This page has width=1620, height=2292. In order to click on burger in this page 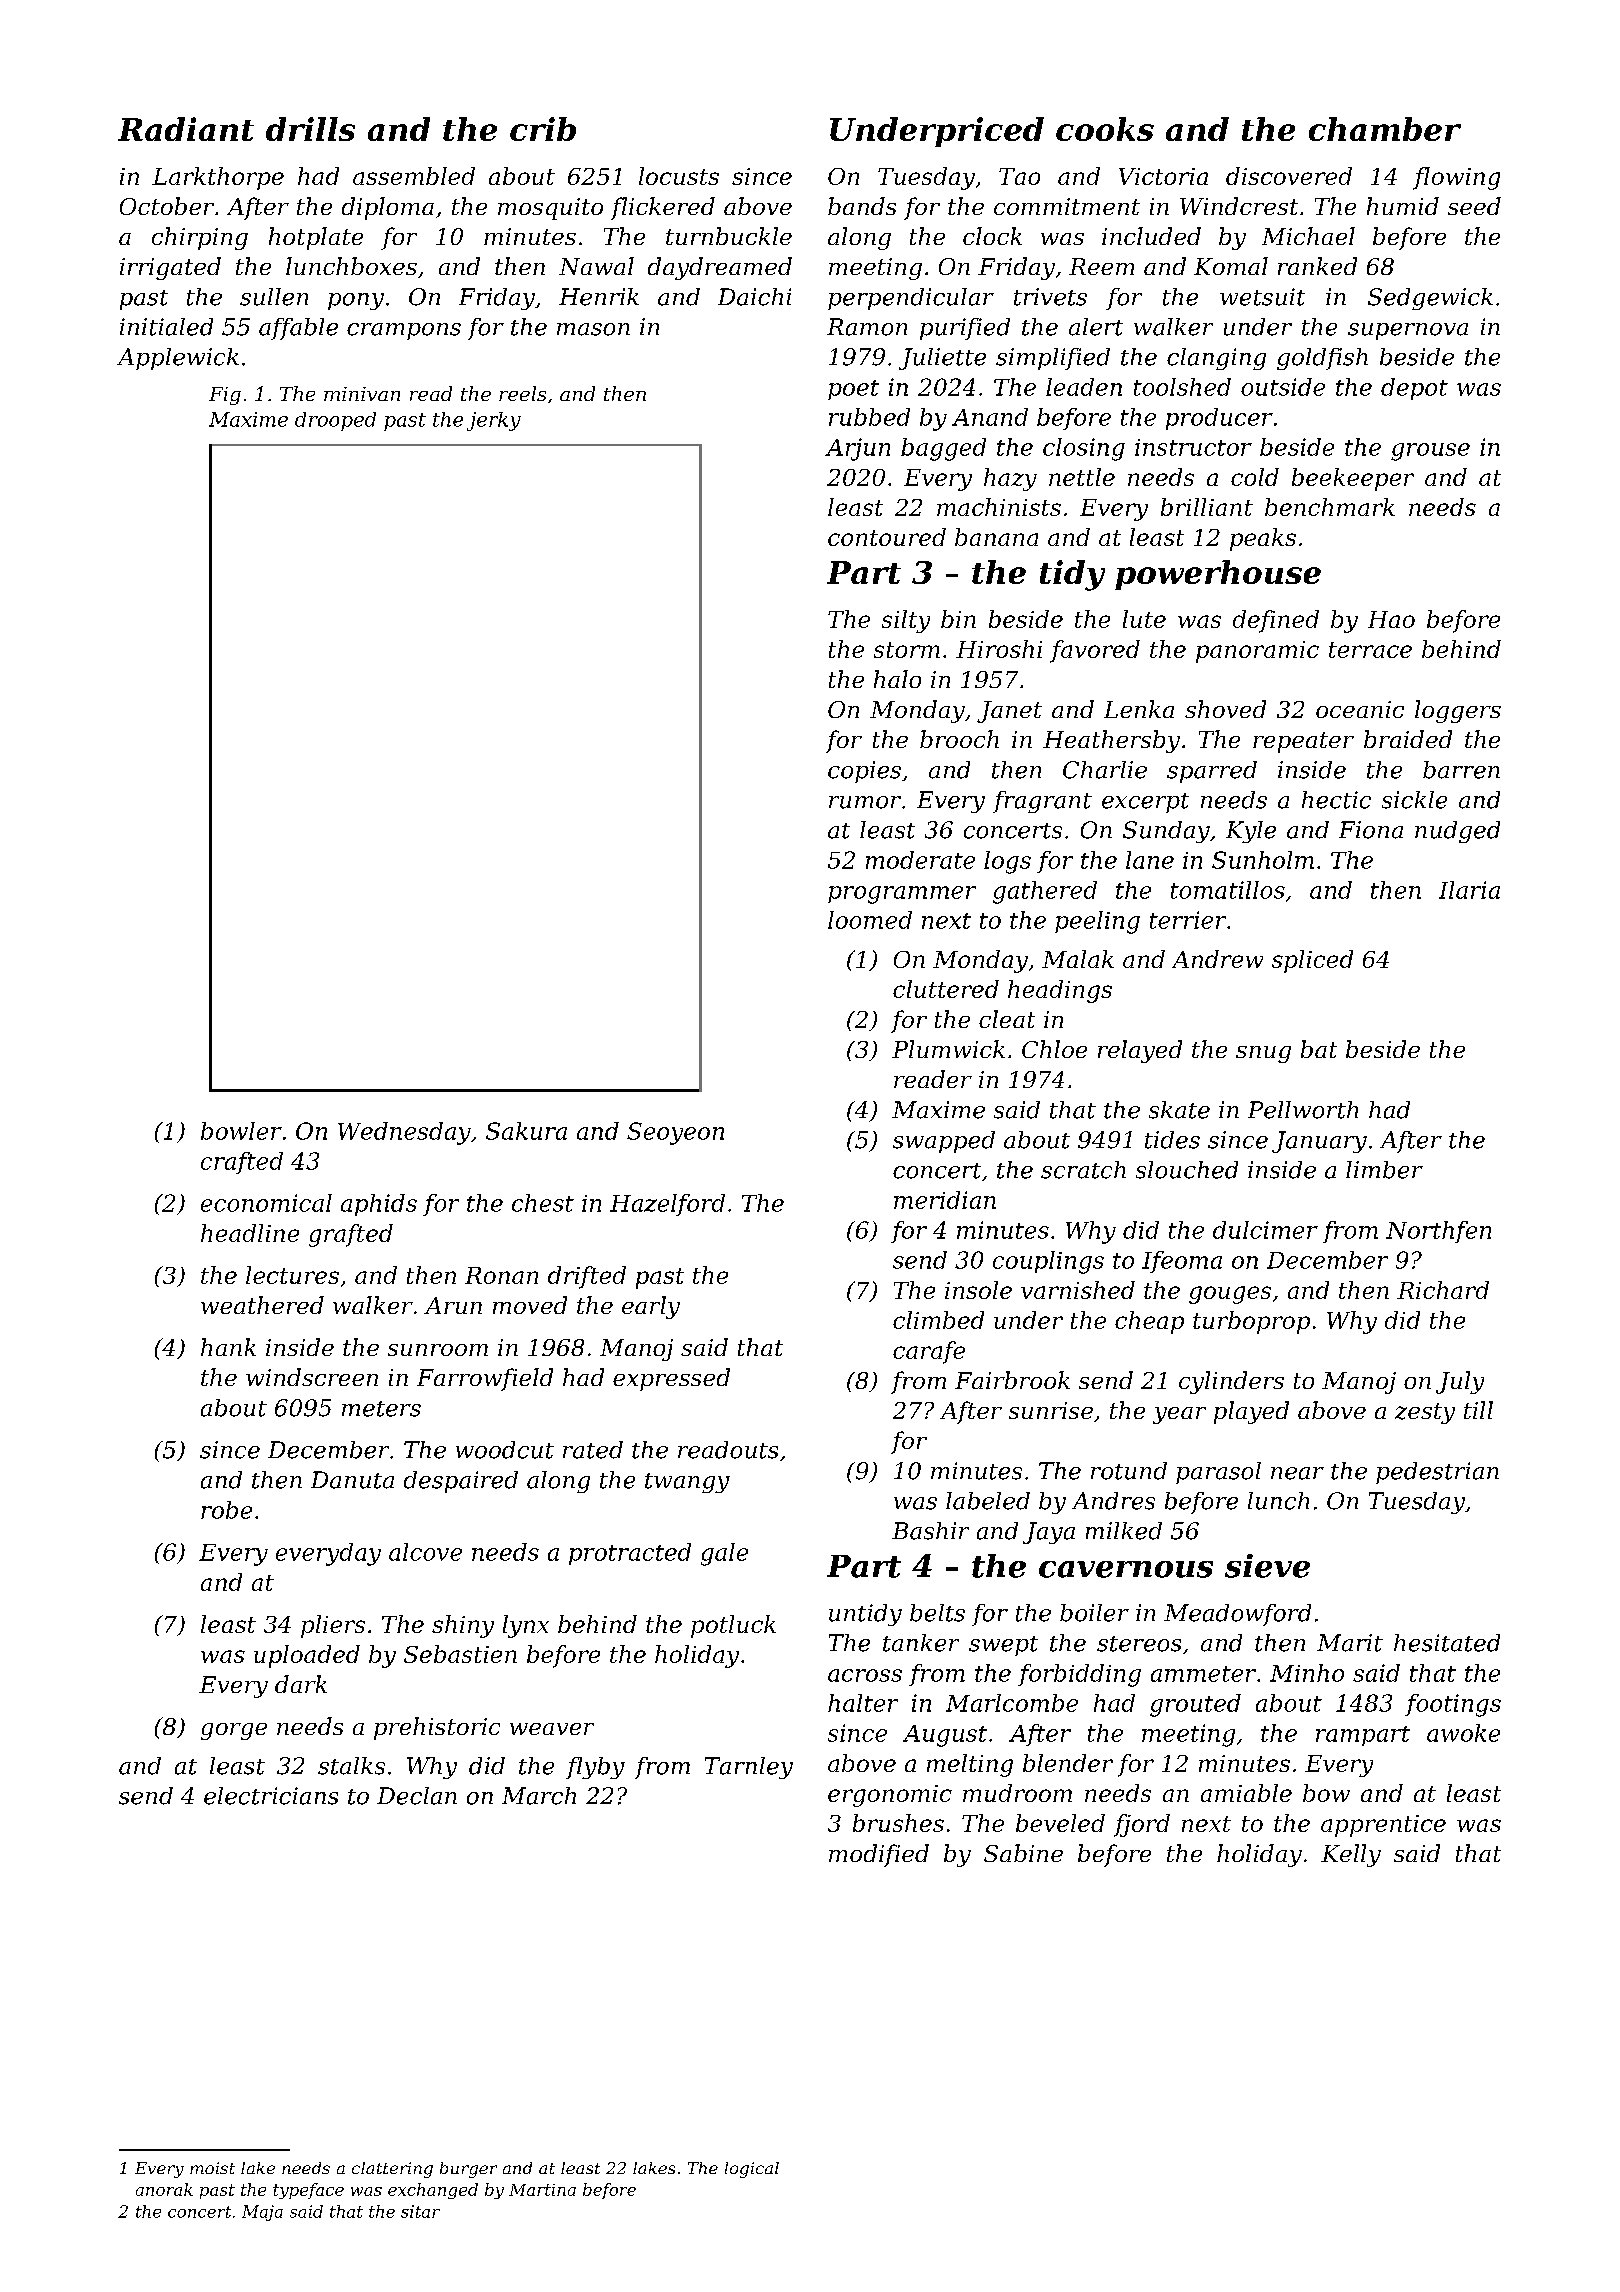, I will do `click(468, 2170)`.
